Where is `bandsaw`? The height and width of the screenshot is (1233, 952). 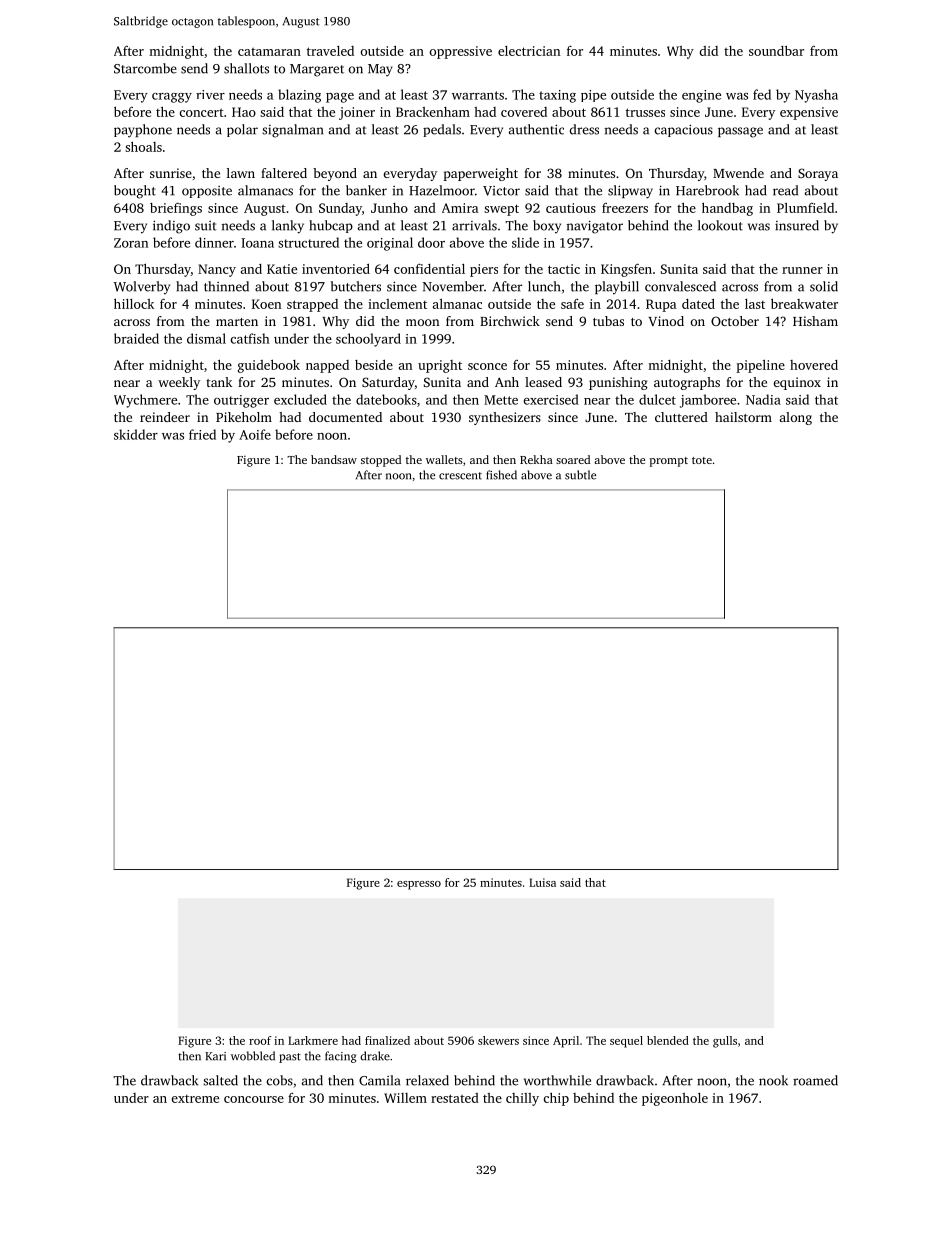 bandsaw is located at coordinates (334, 459).
